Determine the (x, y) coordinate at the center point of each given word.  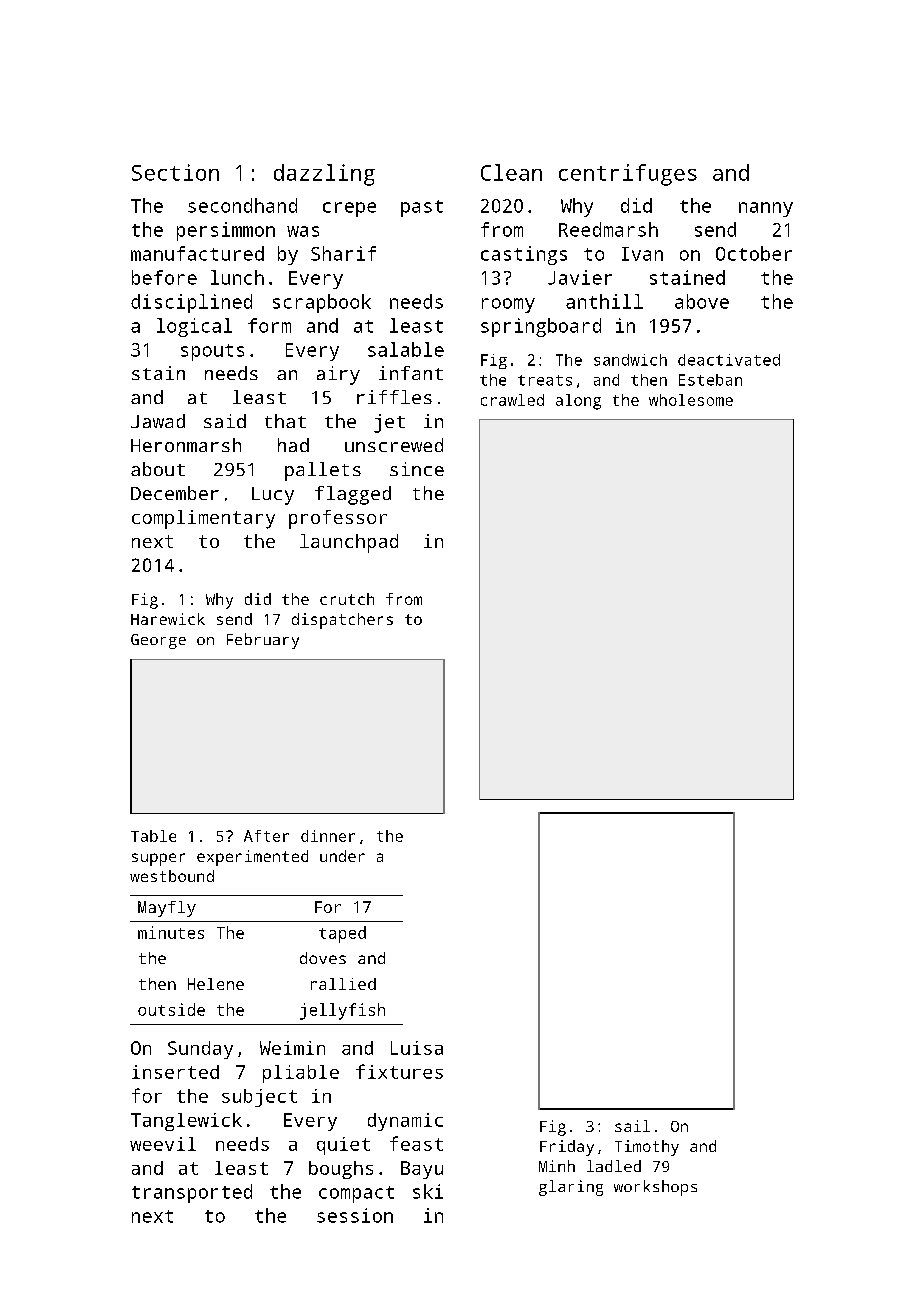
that (285, 421)
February (263, 641)
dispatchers (342, 621)
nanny (766, 209)
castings (524, 255)
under (342, 856)
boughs (341, 1170)
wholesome (691, 400)
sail (632, 1126)
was (303, 231)
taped (342, 934)
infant (411, 373)
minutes (171, 932)
